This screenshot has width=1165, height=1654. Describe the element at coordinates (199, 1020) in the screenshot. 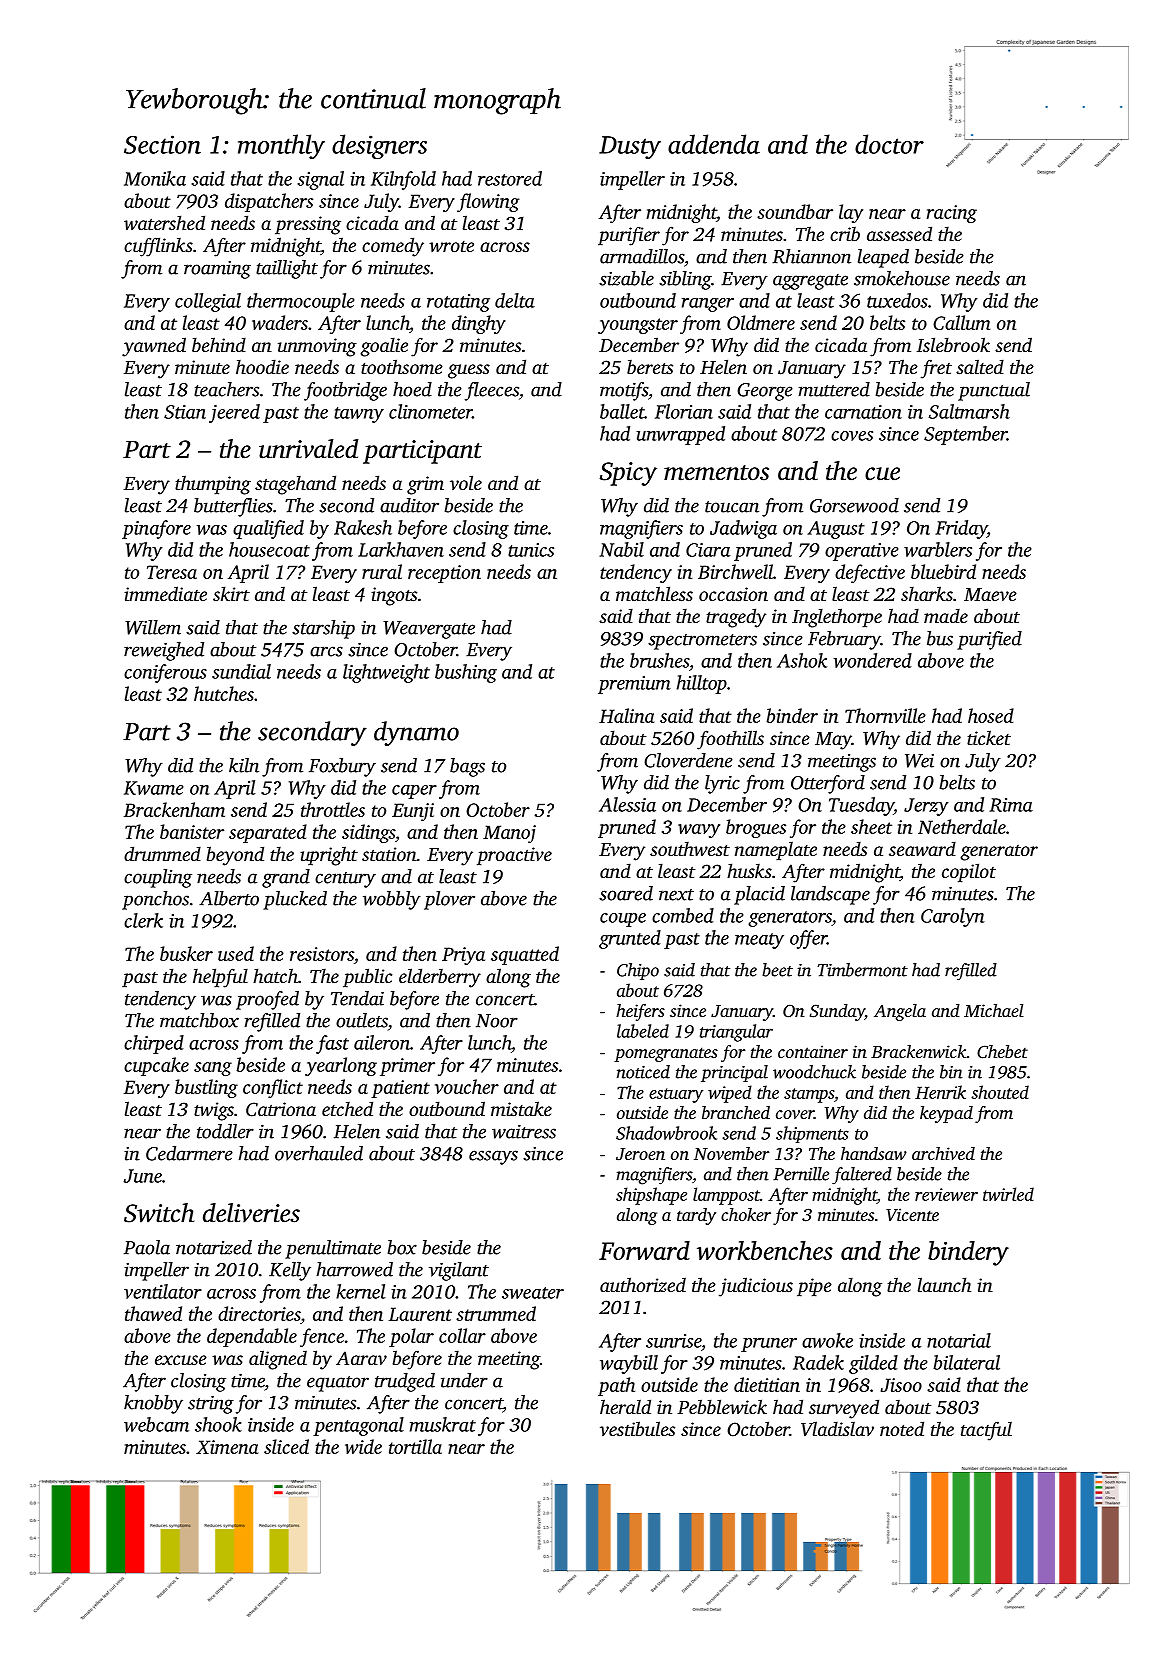

I see `matchbox` at that location.
